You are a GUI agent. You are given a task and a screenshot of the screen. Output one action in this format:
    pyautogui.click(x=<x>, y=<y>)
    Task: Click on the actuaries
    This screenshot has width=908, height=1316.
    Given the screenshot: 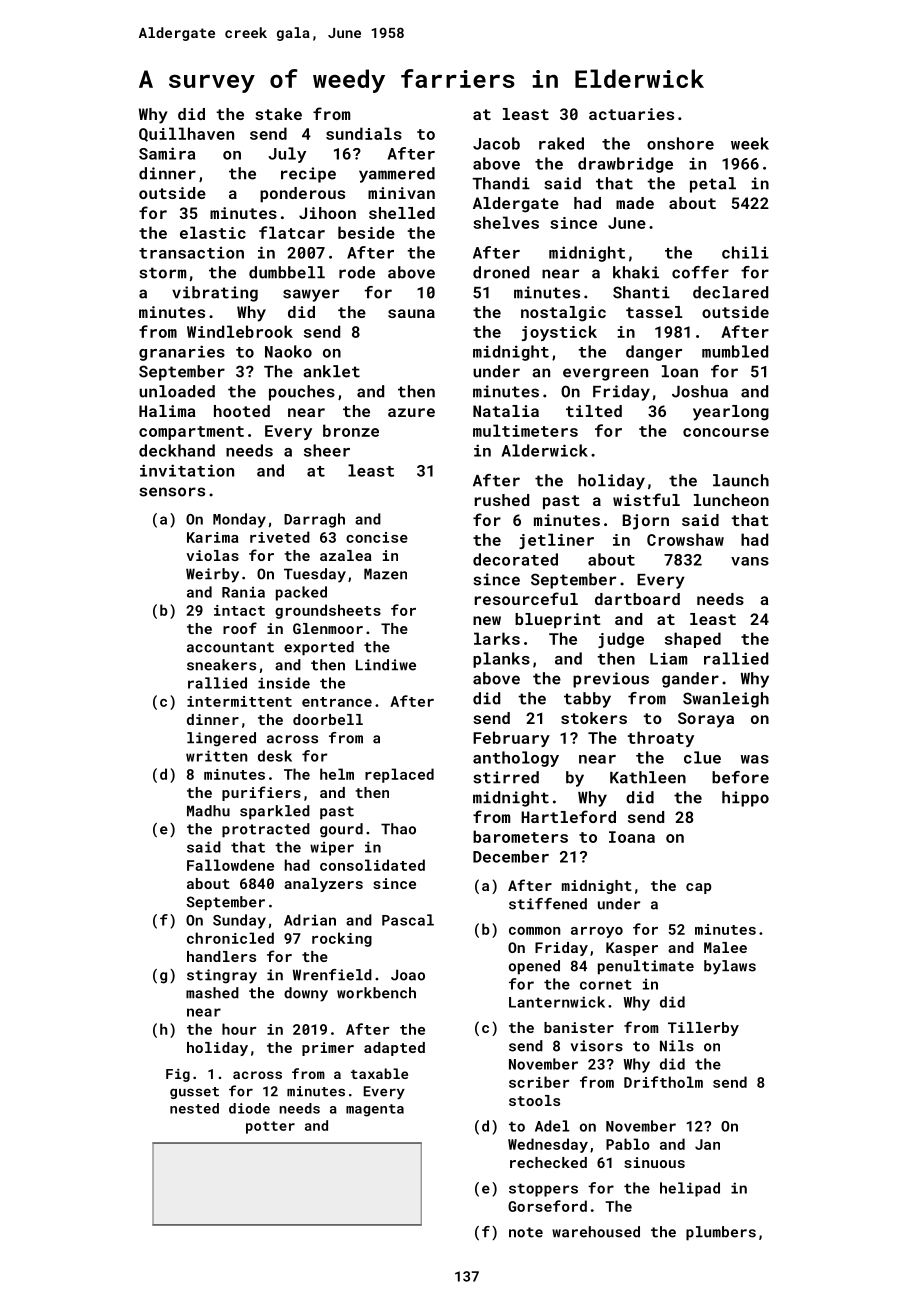 What is the action you would take?
    pyautogui.click(x=631, y=114)
